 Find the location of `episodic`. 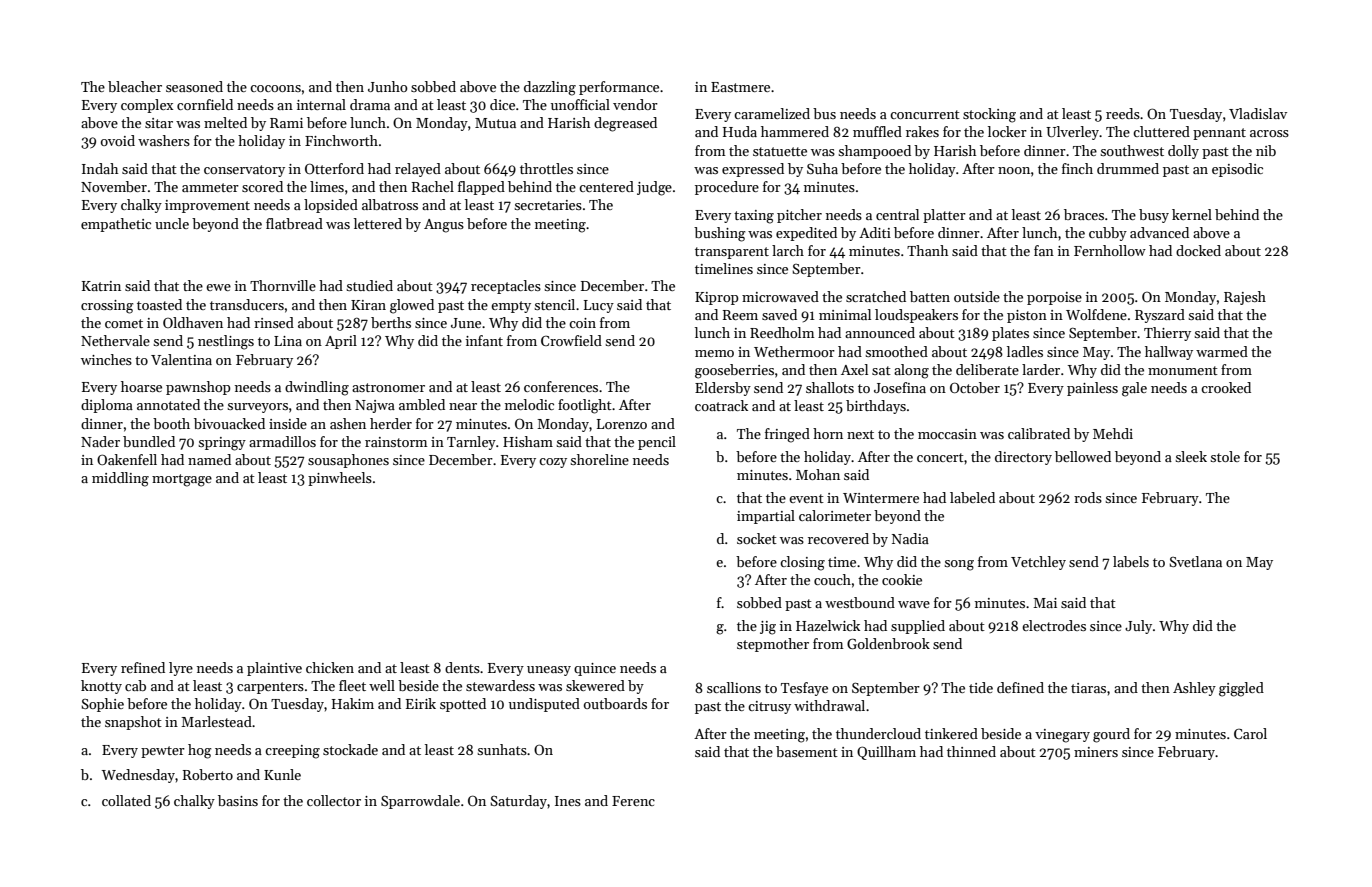

episodic is located at coordinates (1237, 170).
